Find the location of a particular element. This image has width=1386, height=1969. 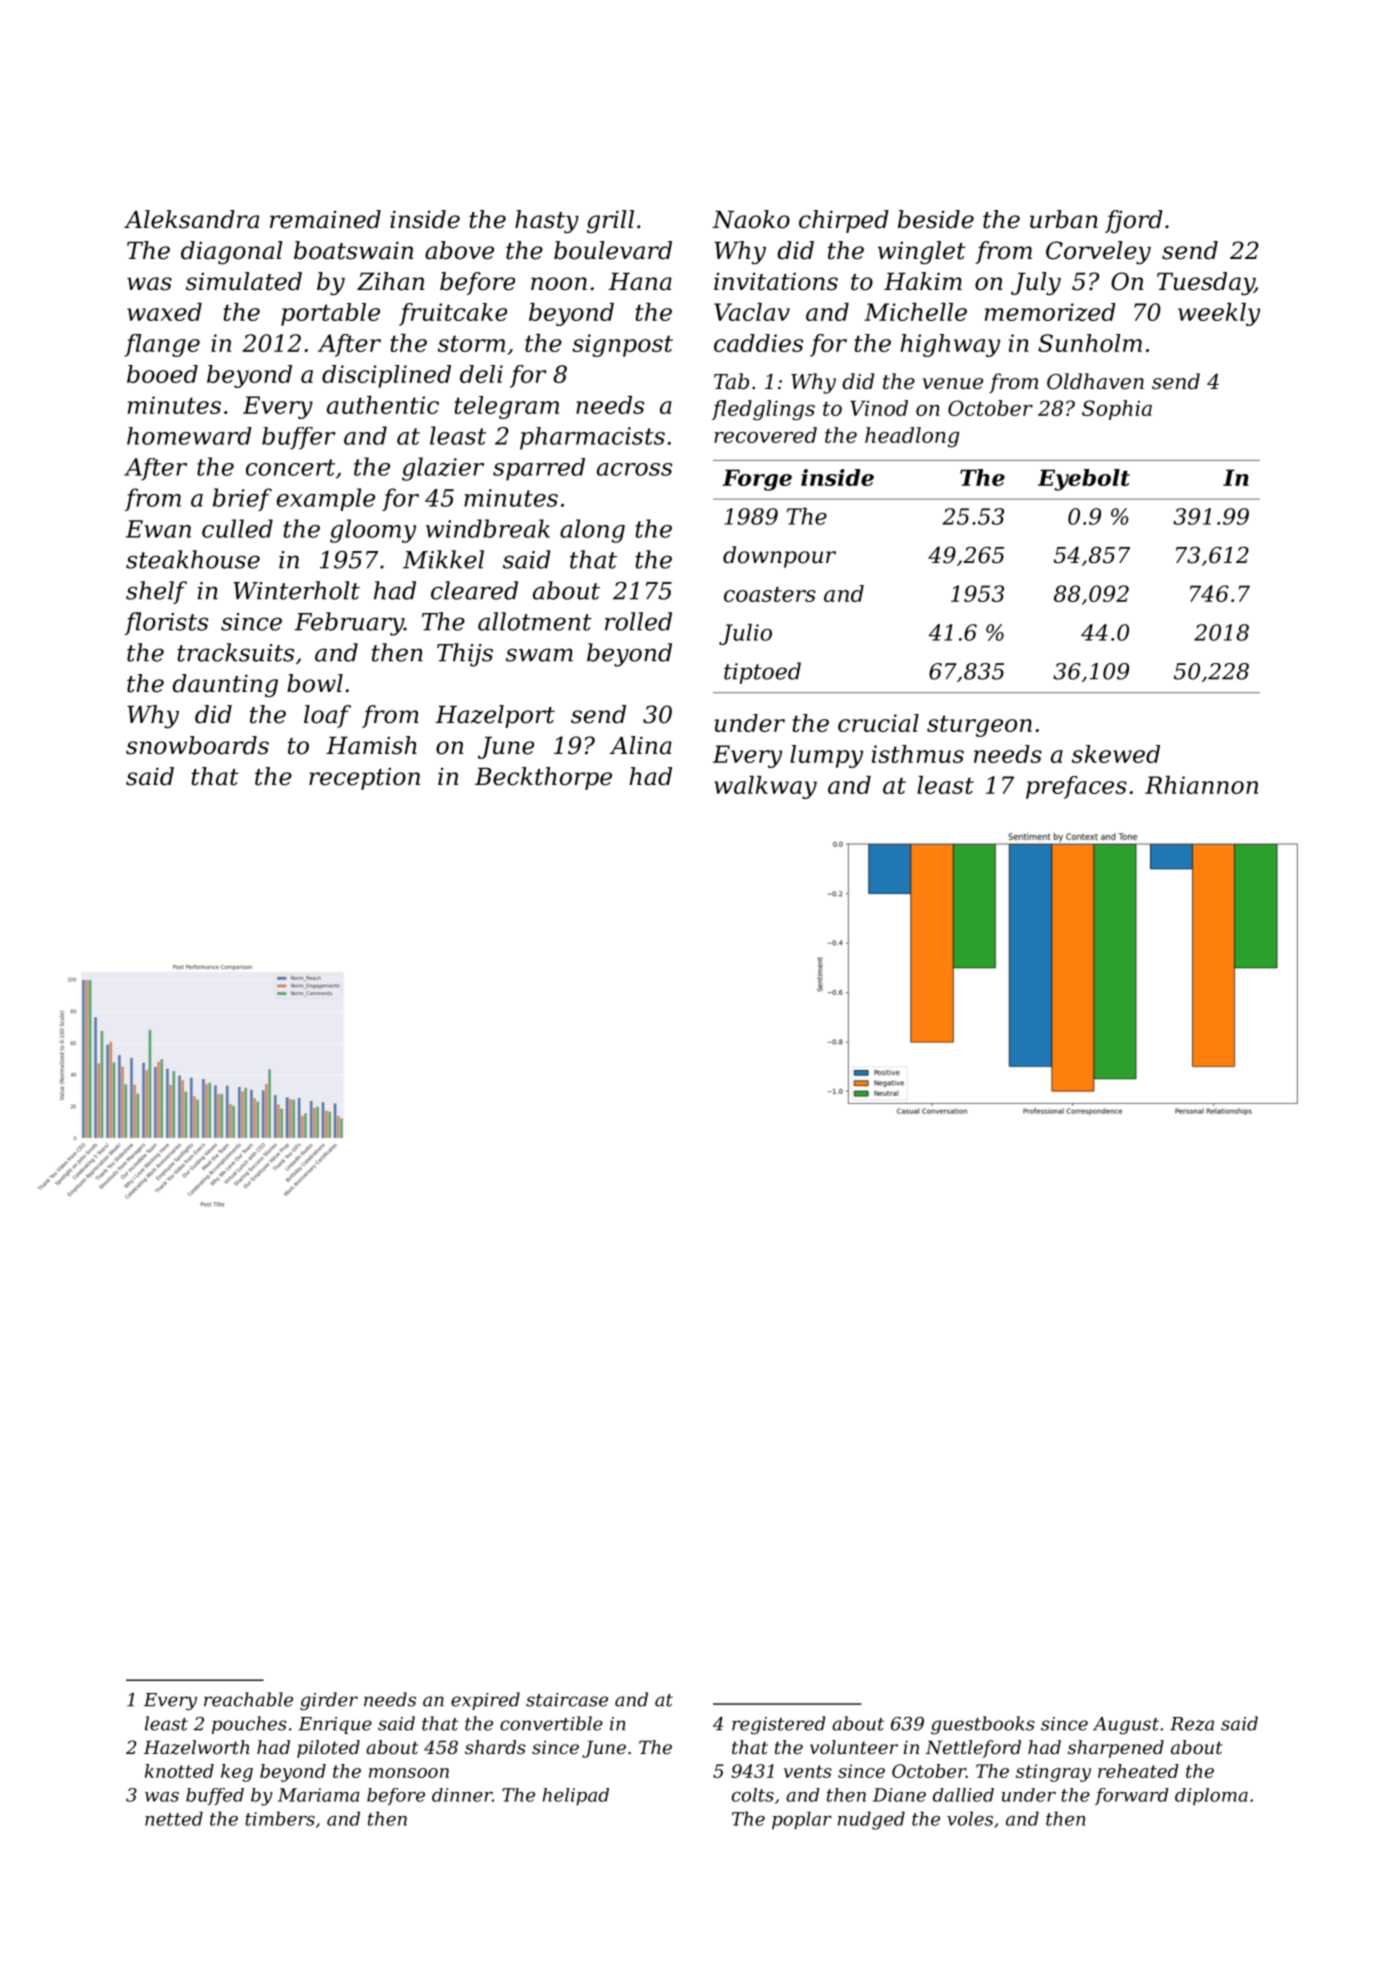

prefaces is located at coordinates (1076, 787).
